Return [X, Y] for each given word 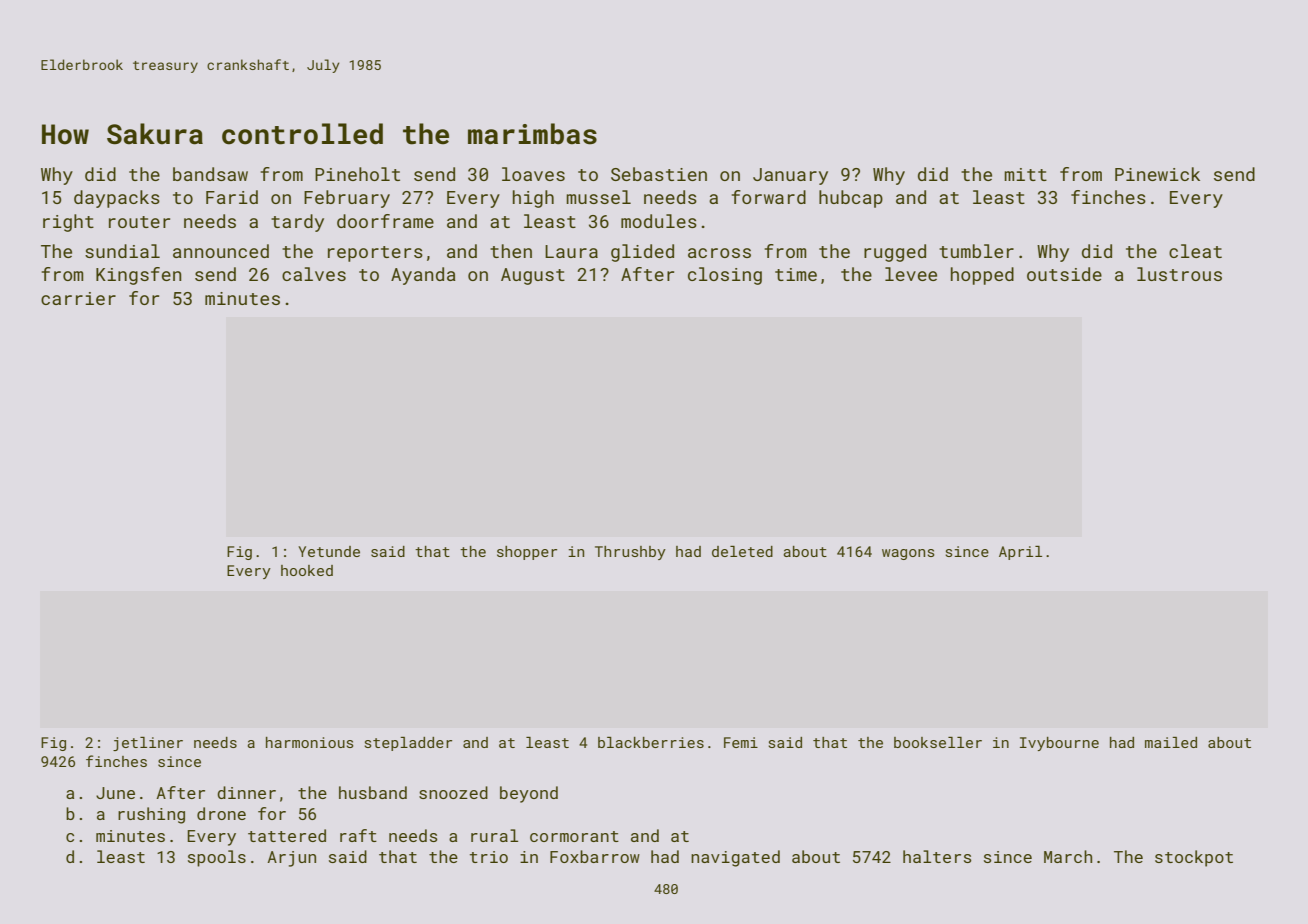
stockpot [1194, 858]
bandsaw [210, 174]
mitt [1025, 174]
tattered [287, 835]
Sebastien [659, 174]
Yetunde [329, 551]
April [1020, 553]
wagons [908, 554]
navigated [735, 858]
